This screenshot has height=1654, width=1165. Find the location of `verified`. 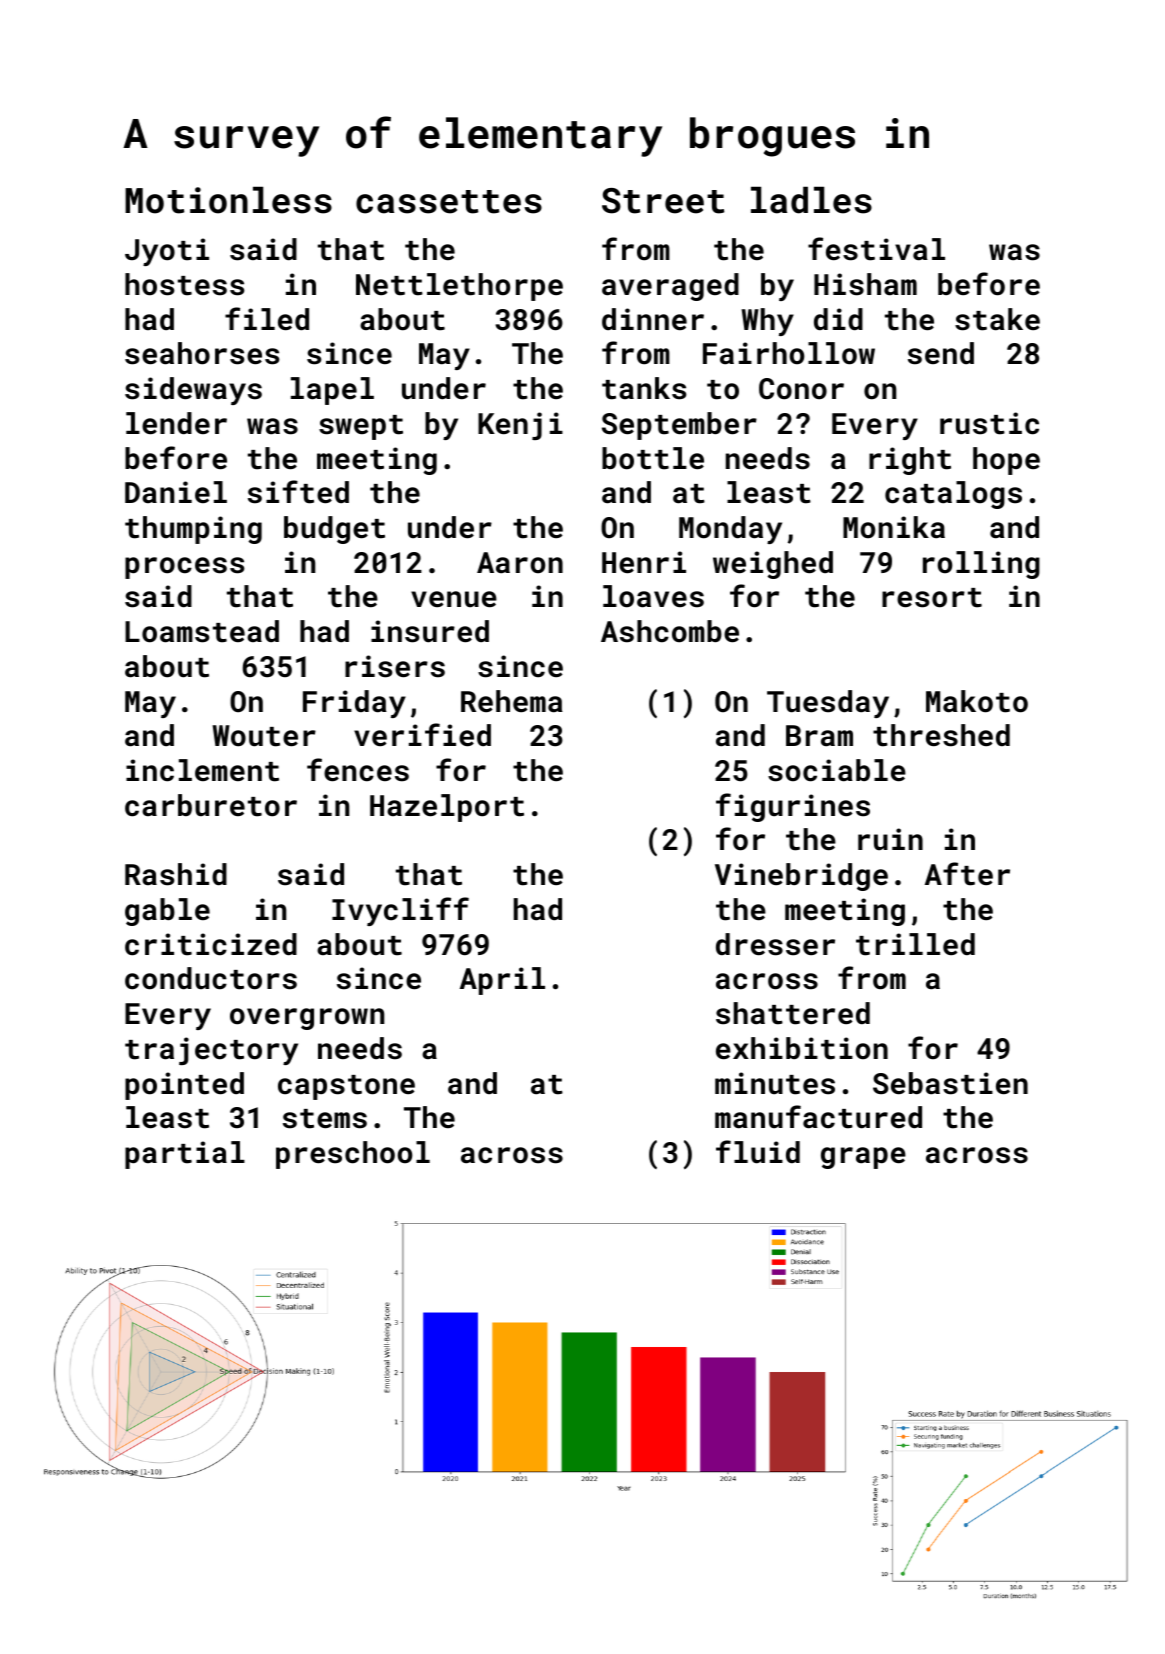

verified is located at coordinates (422, 735).
